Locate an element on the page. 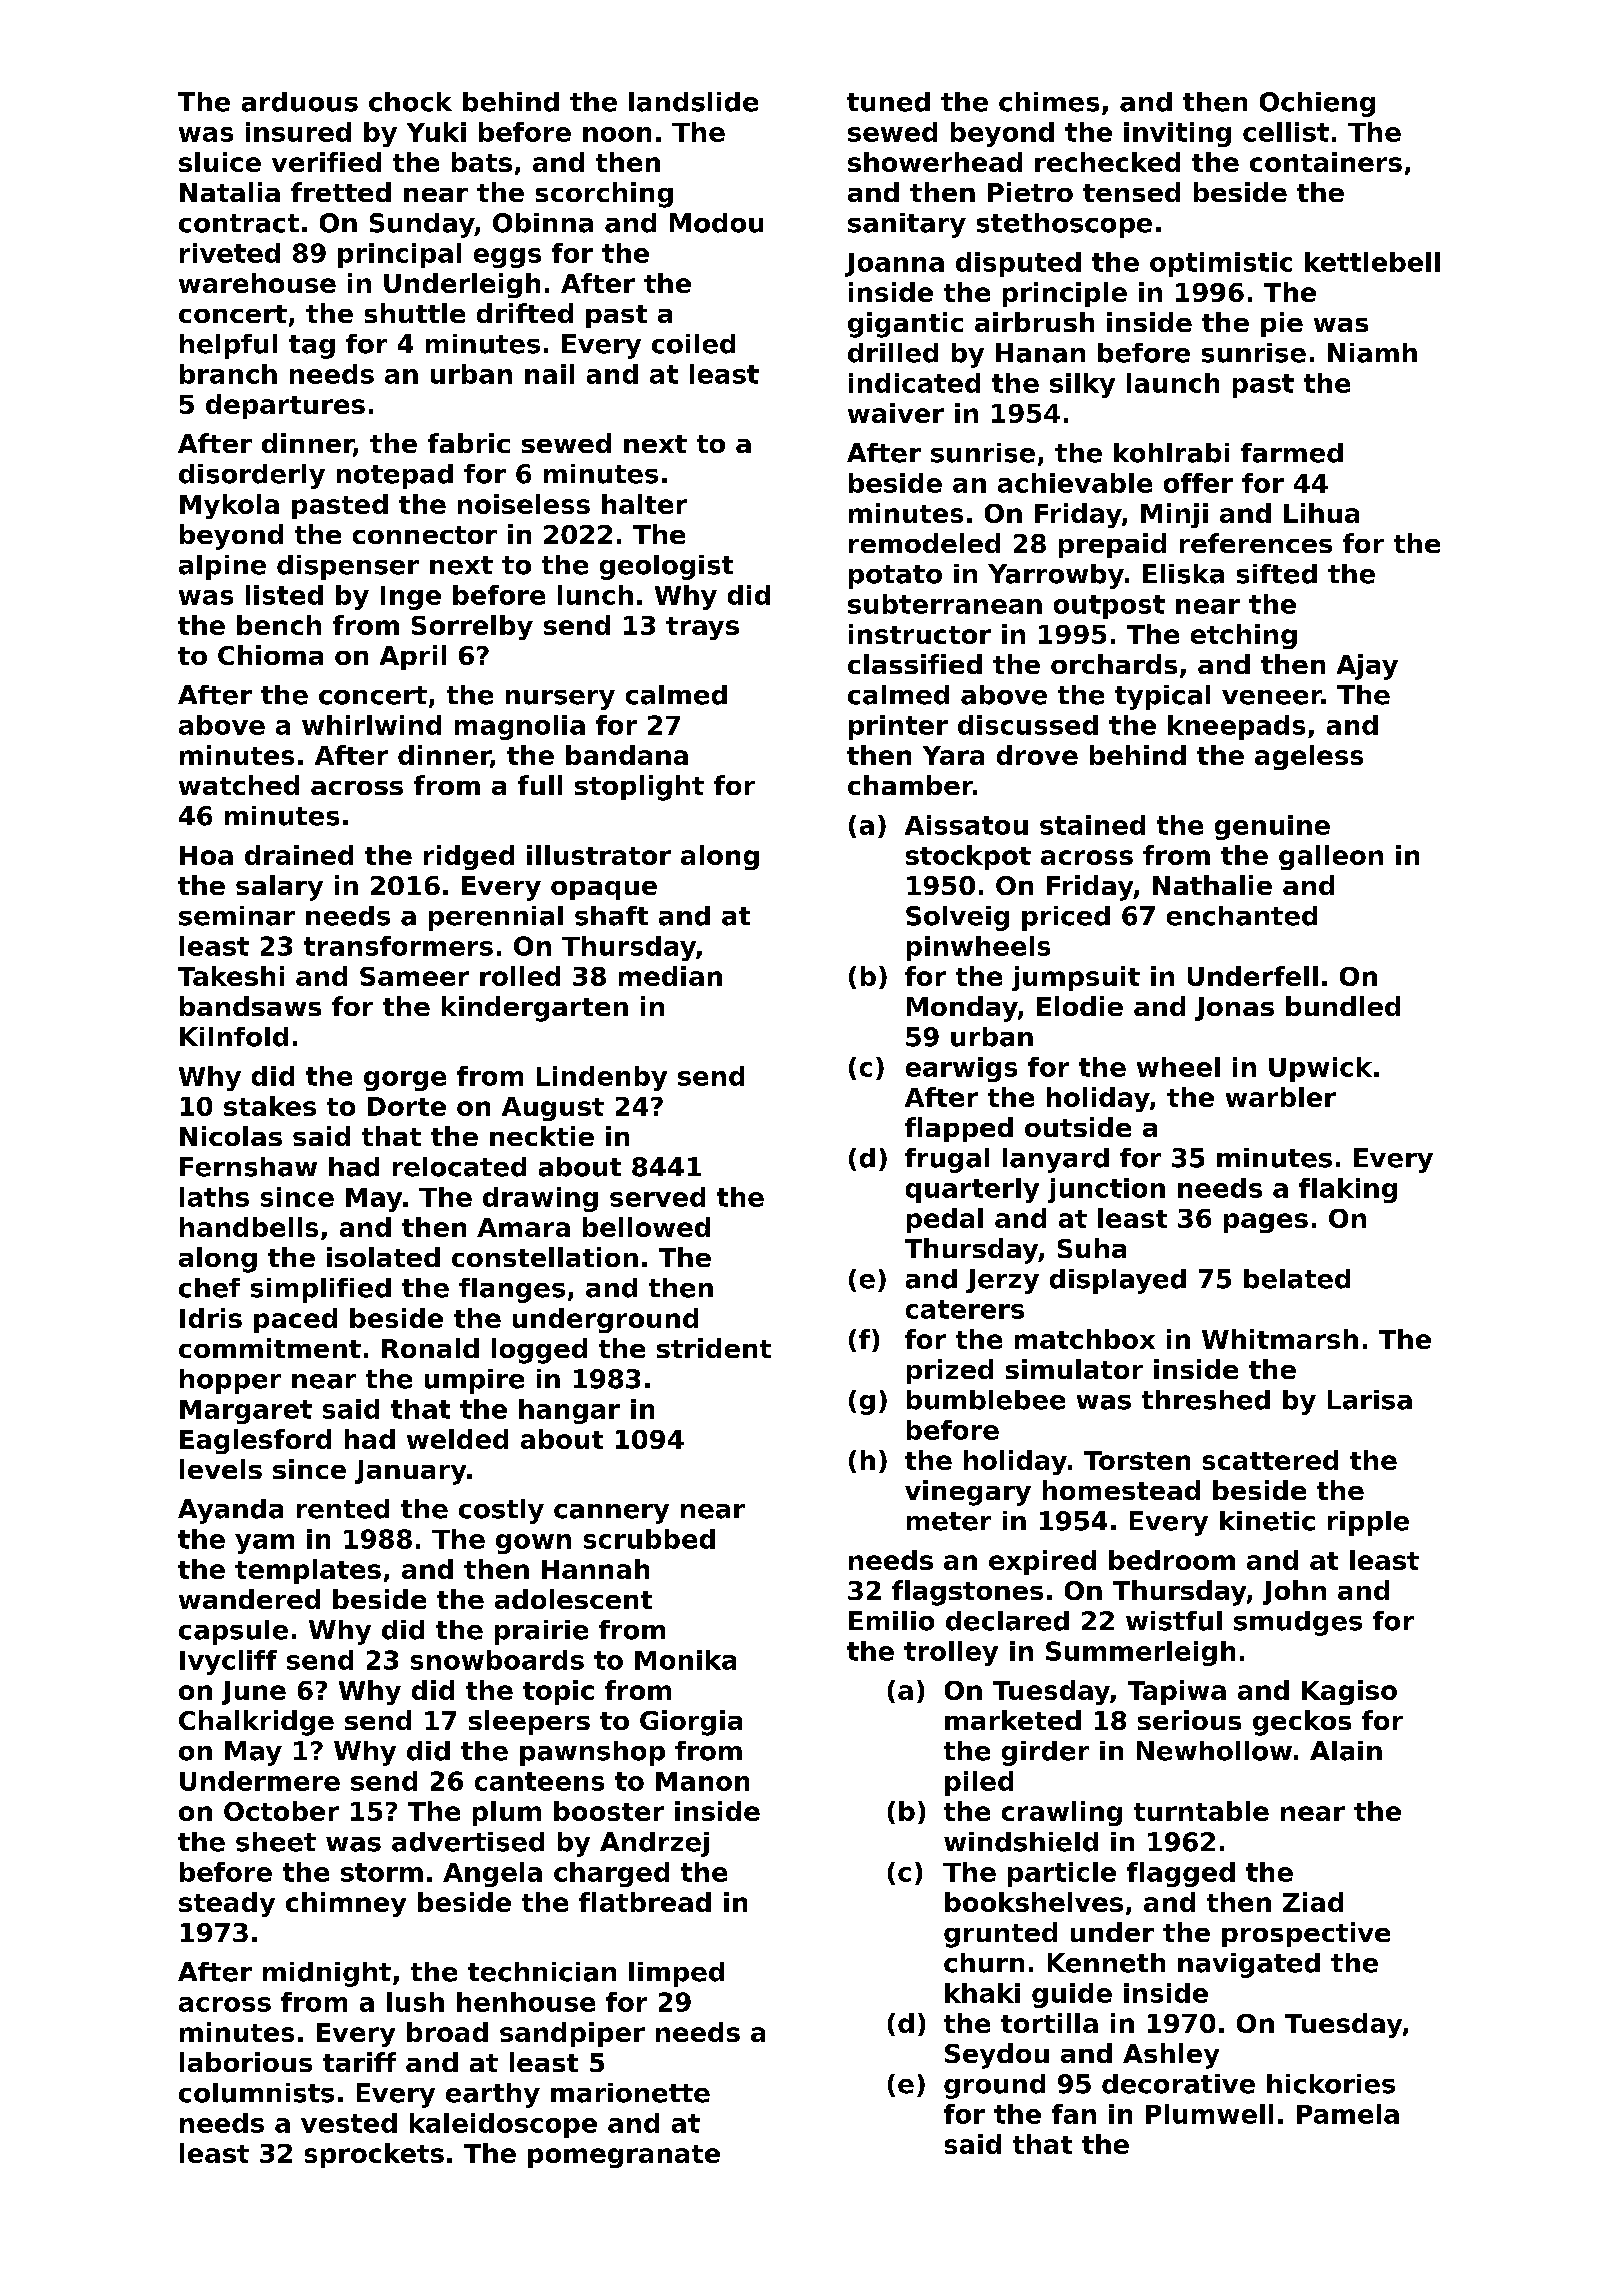 The height and width of the document is (2292, 1620). fan is located at coordinates (1074, 2114).
